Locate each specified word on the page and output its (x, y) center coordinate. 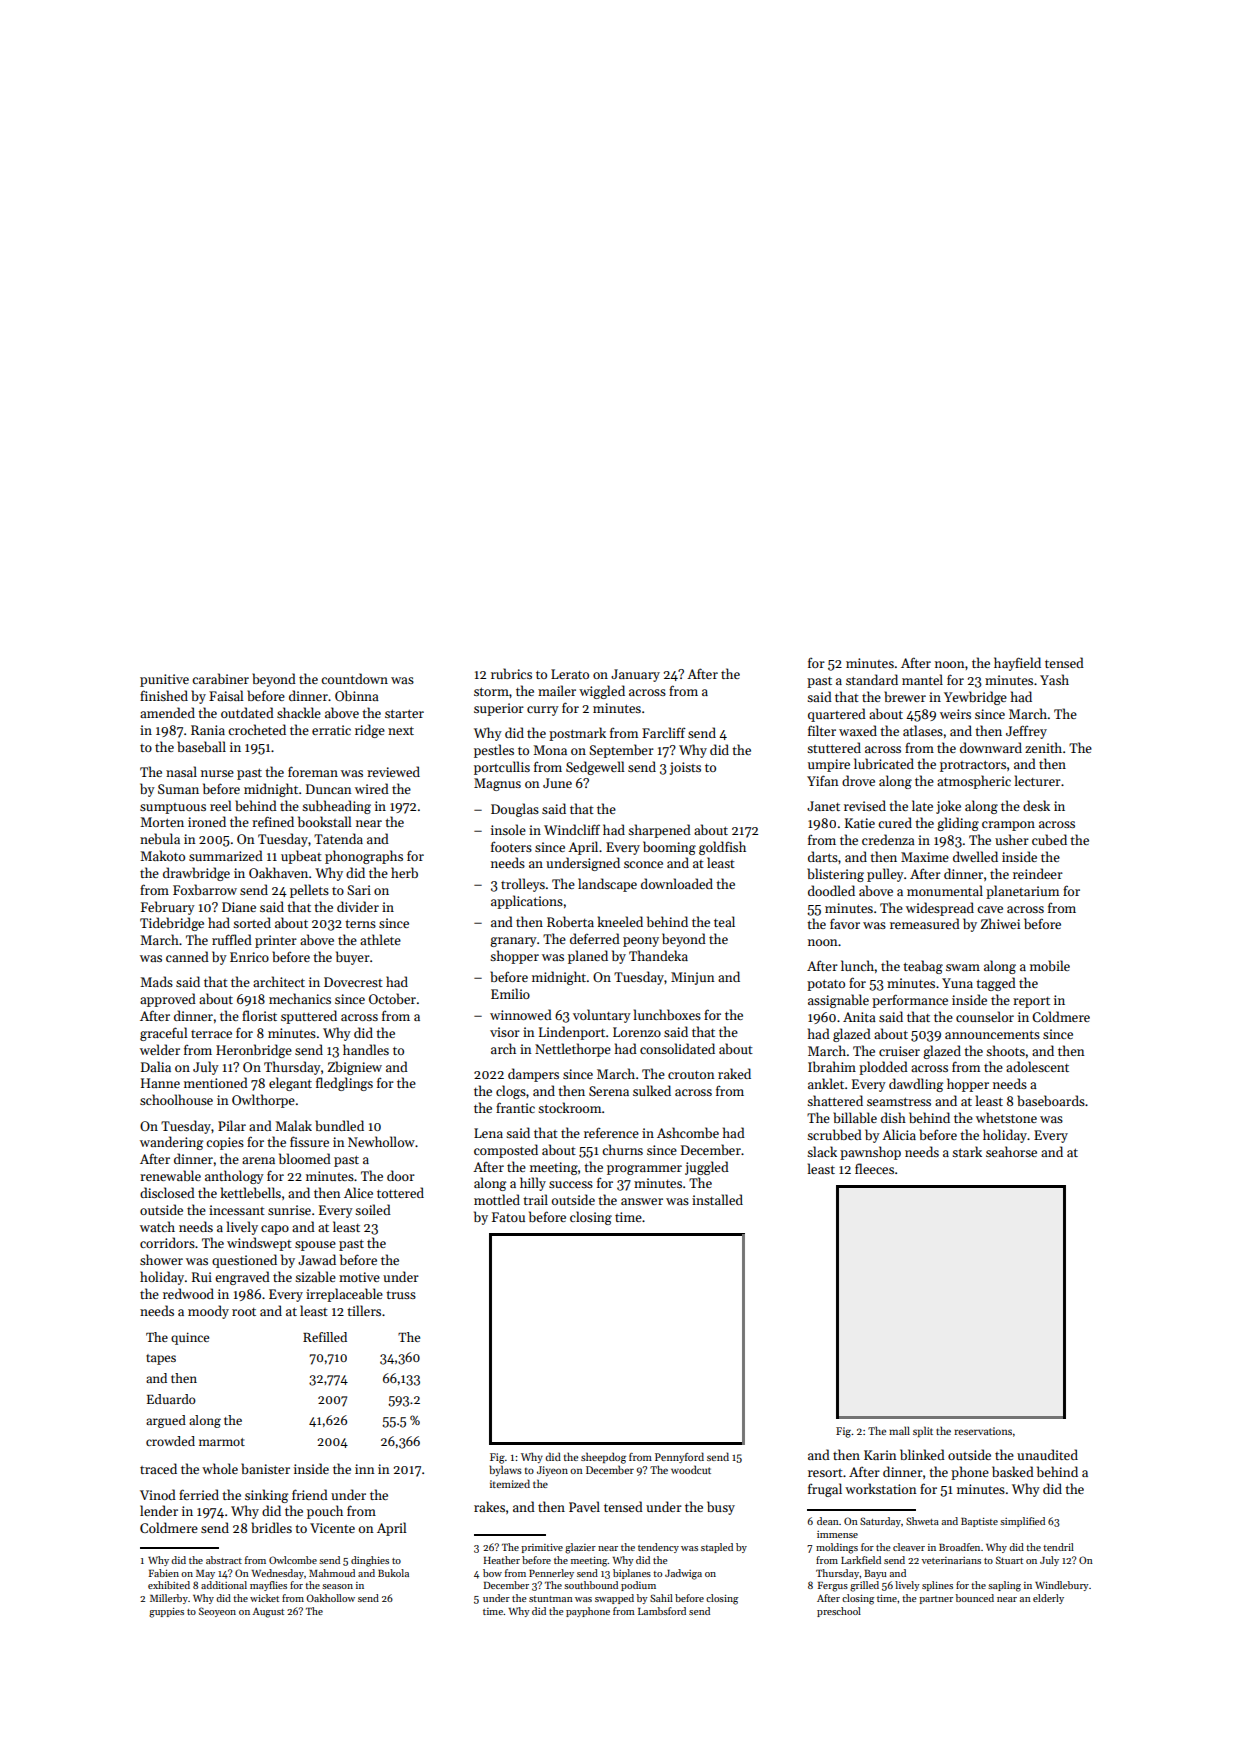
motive (359, 1277)
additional (224, 1585)
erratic (331, 730)
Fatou (508, 1217)
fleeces (874, 1168)
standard (872, 679)
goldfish (722, 848)
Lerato (570, 674)
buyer (353, 958)
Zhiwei (1000, 923)
